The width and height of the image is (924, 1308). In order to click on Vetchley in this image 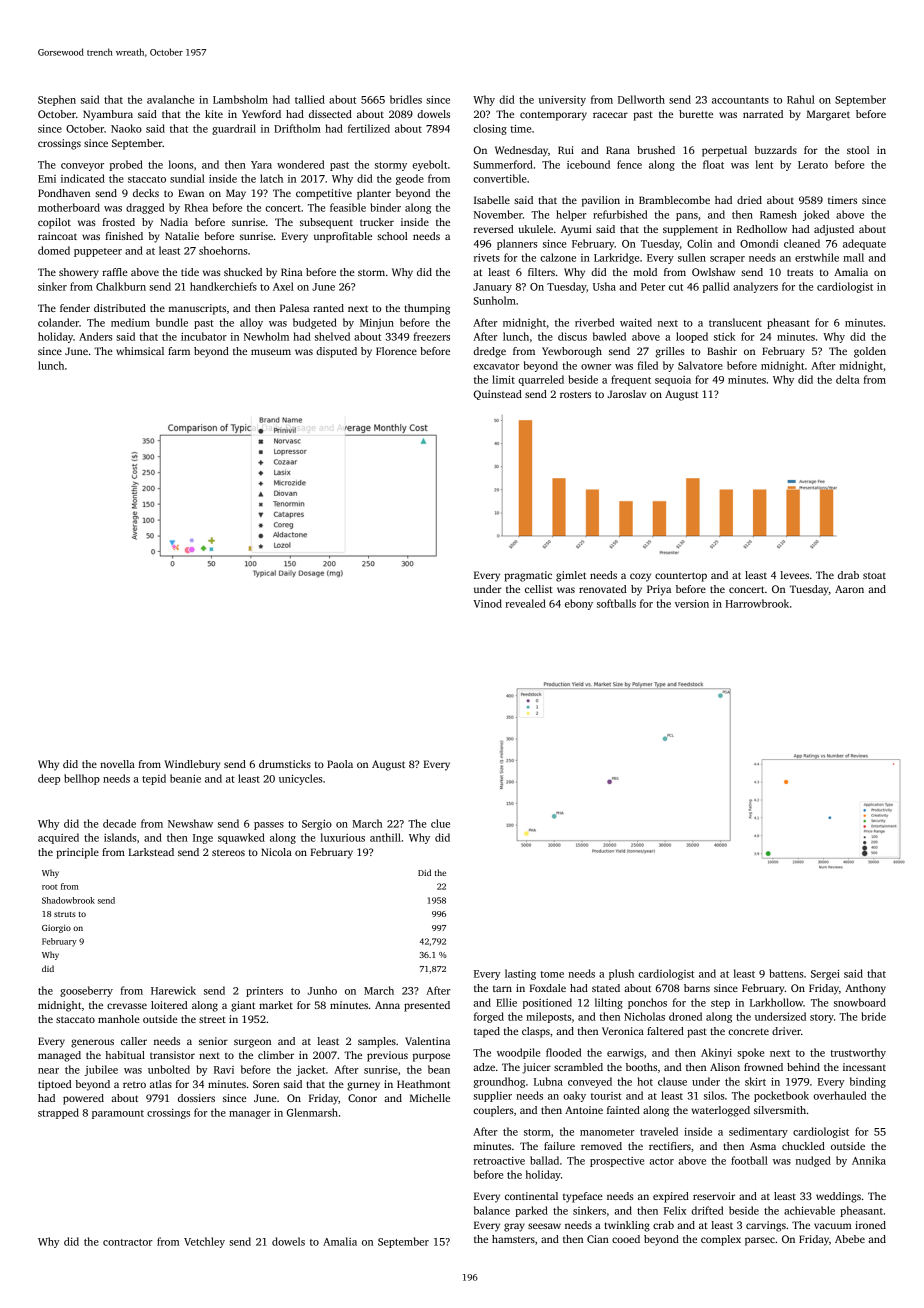, I will do `click(204, 1242)`.
